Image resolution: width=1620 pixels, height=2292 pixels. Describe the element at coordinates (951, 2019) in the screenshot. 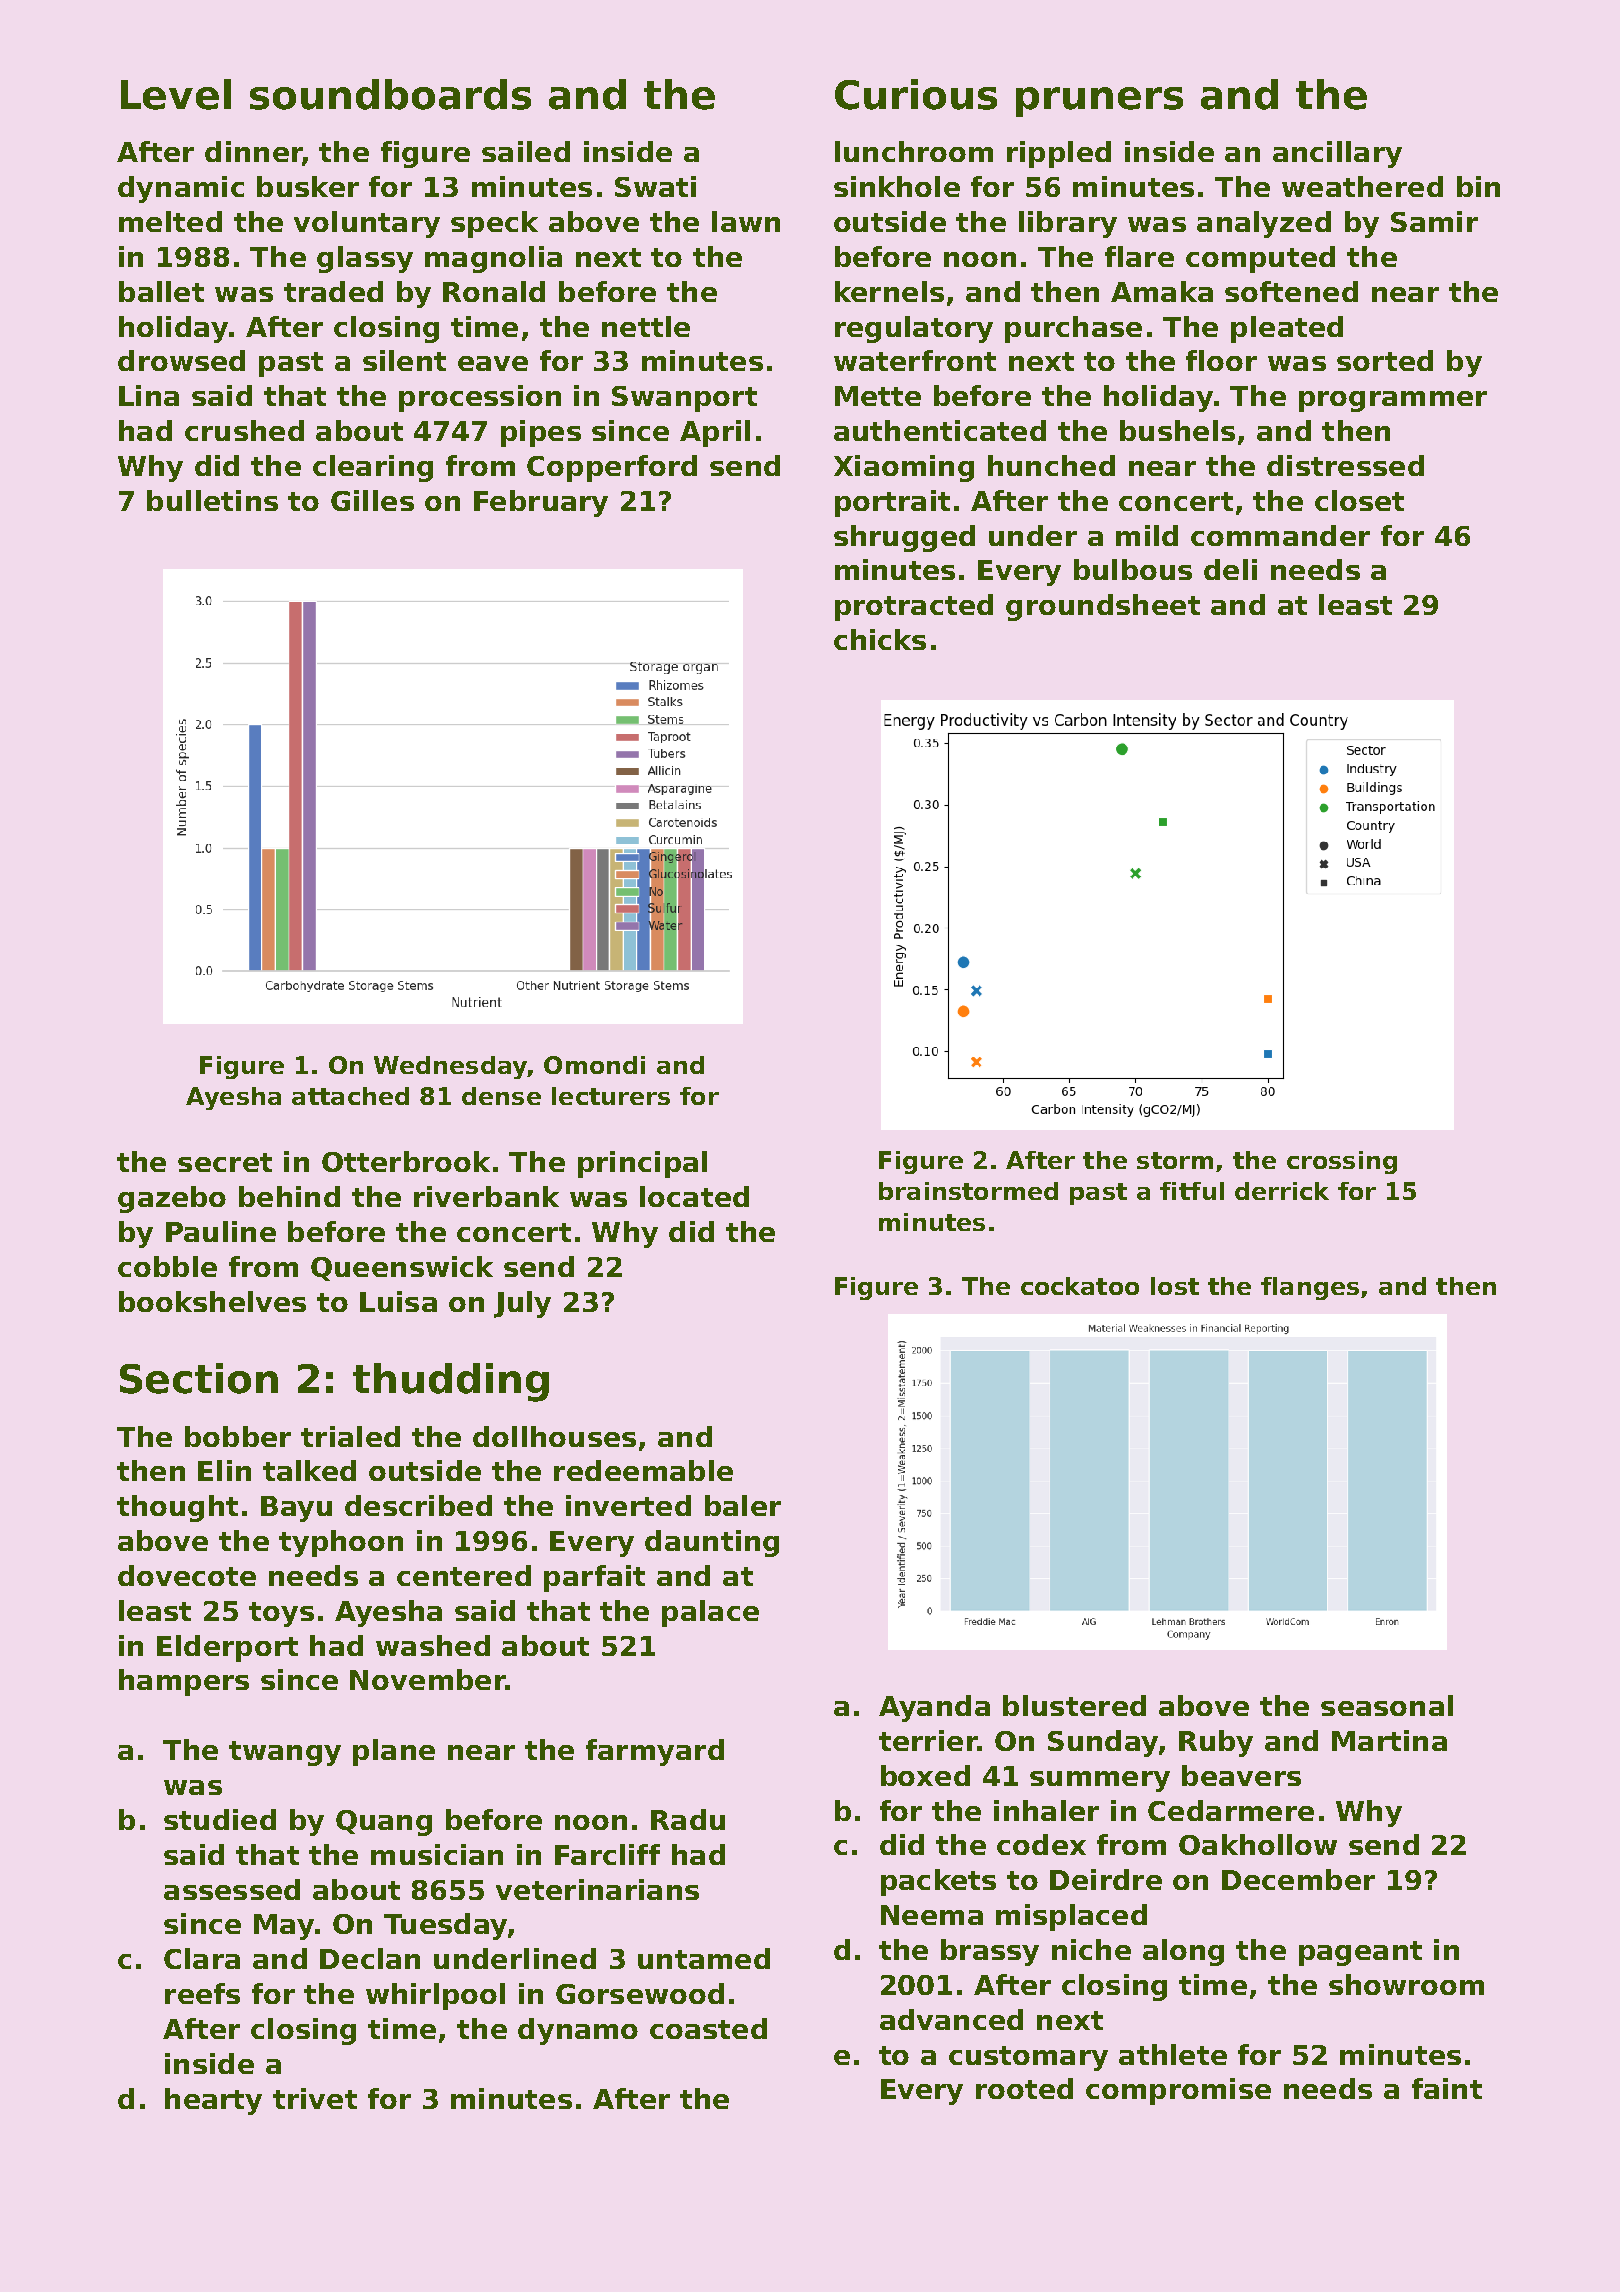

I see `advanced` at that location.
